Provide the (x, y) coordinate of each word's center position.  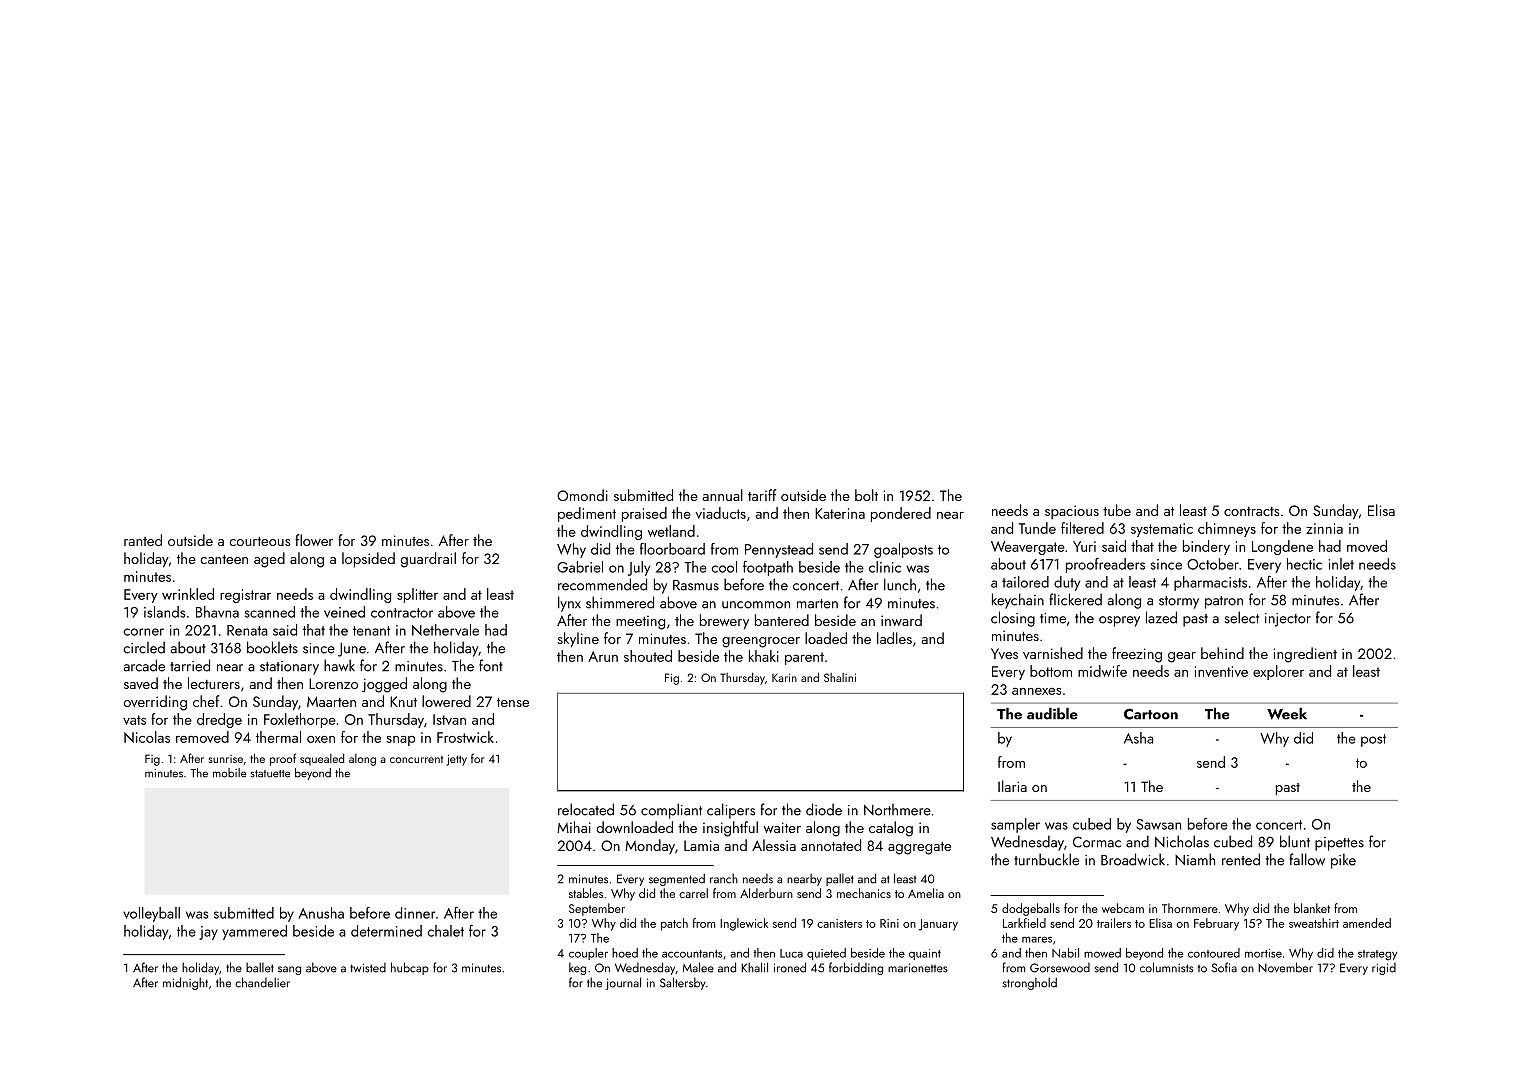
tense (513, 702)
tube (1117, 510)
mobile (229, 773)
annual (723, 495)
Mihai (574, 827)
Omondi (582, 495)
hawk (339, 665)
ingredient (1305, 655)
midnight (185, 983)
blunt (1295, 841)
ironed (790, 967)
